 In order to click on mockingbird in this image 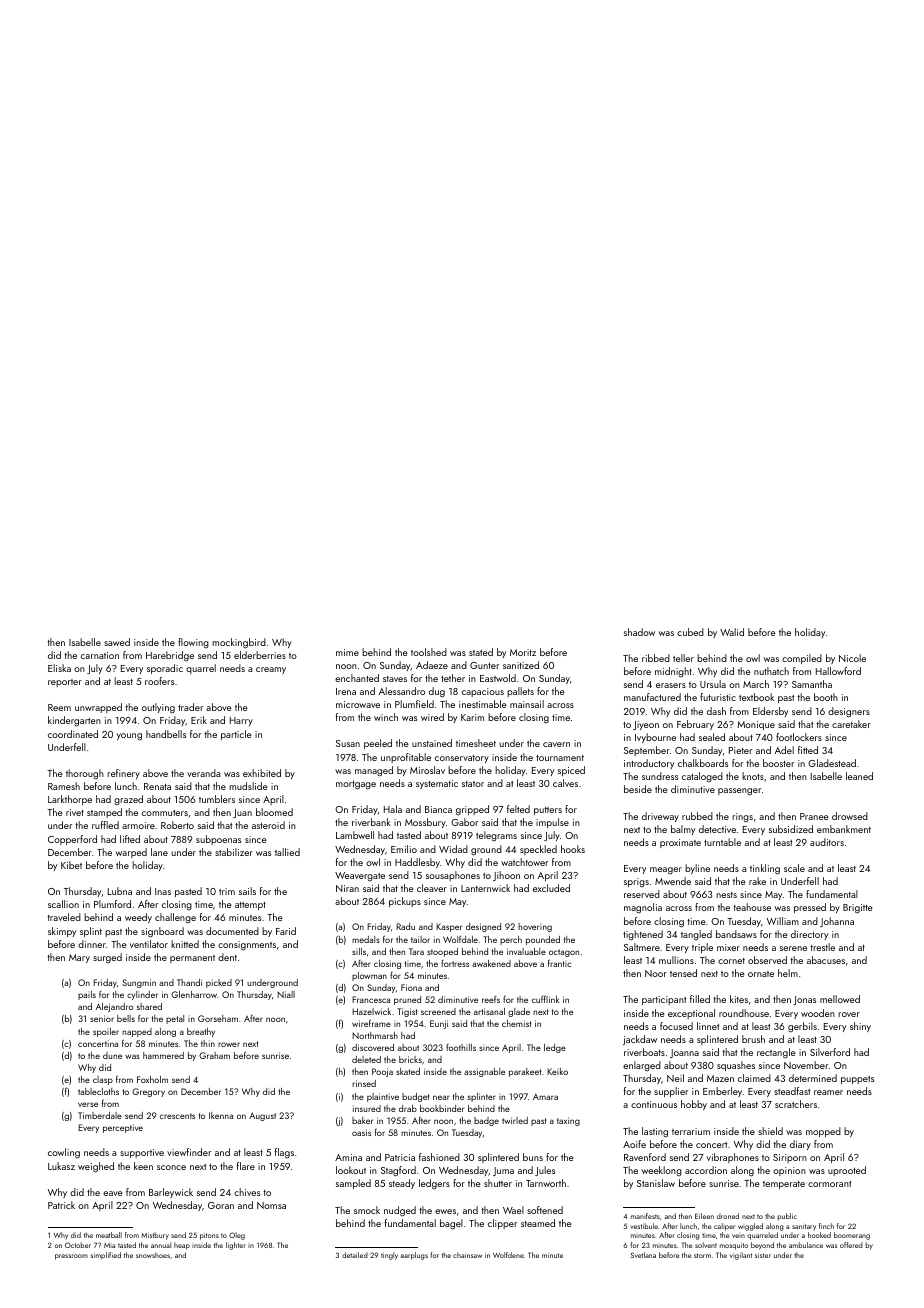, I will do `click(239, 643)`.
